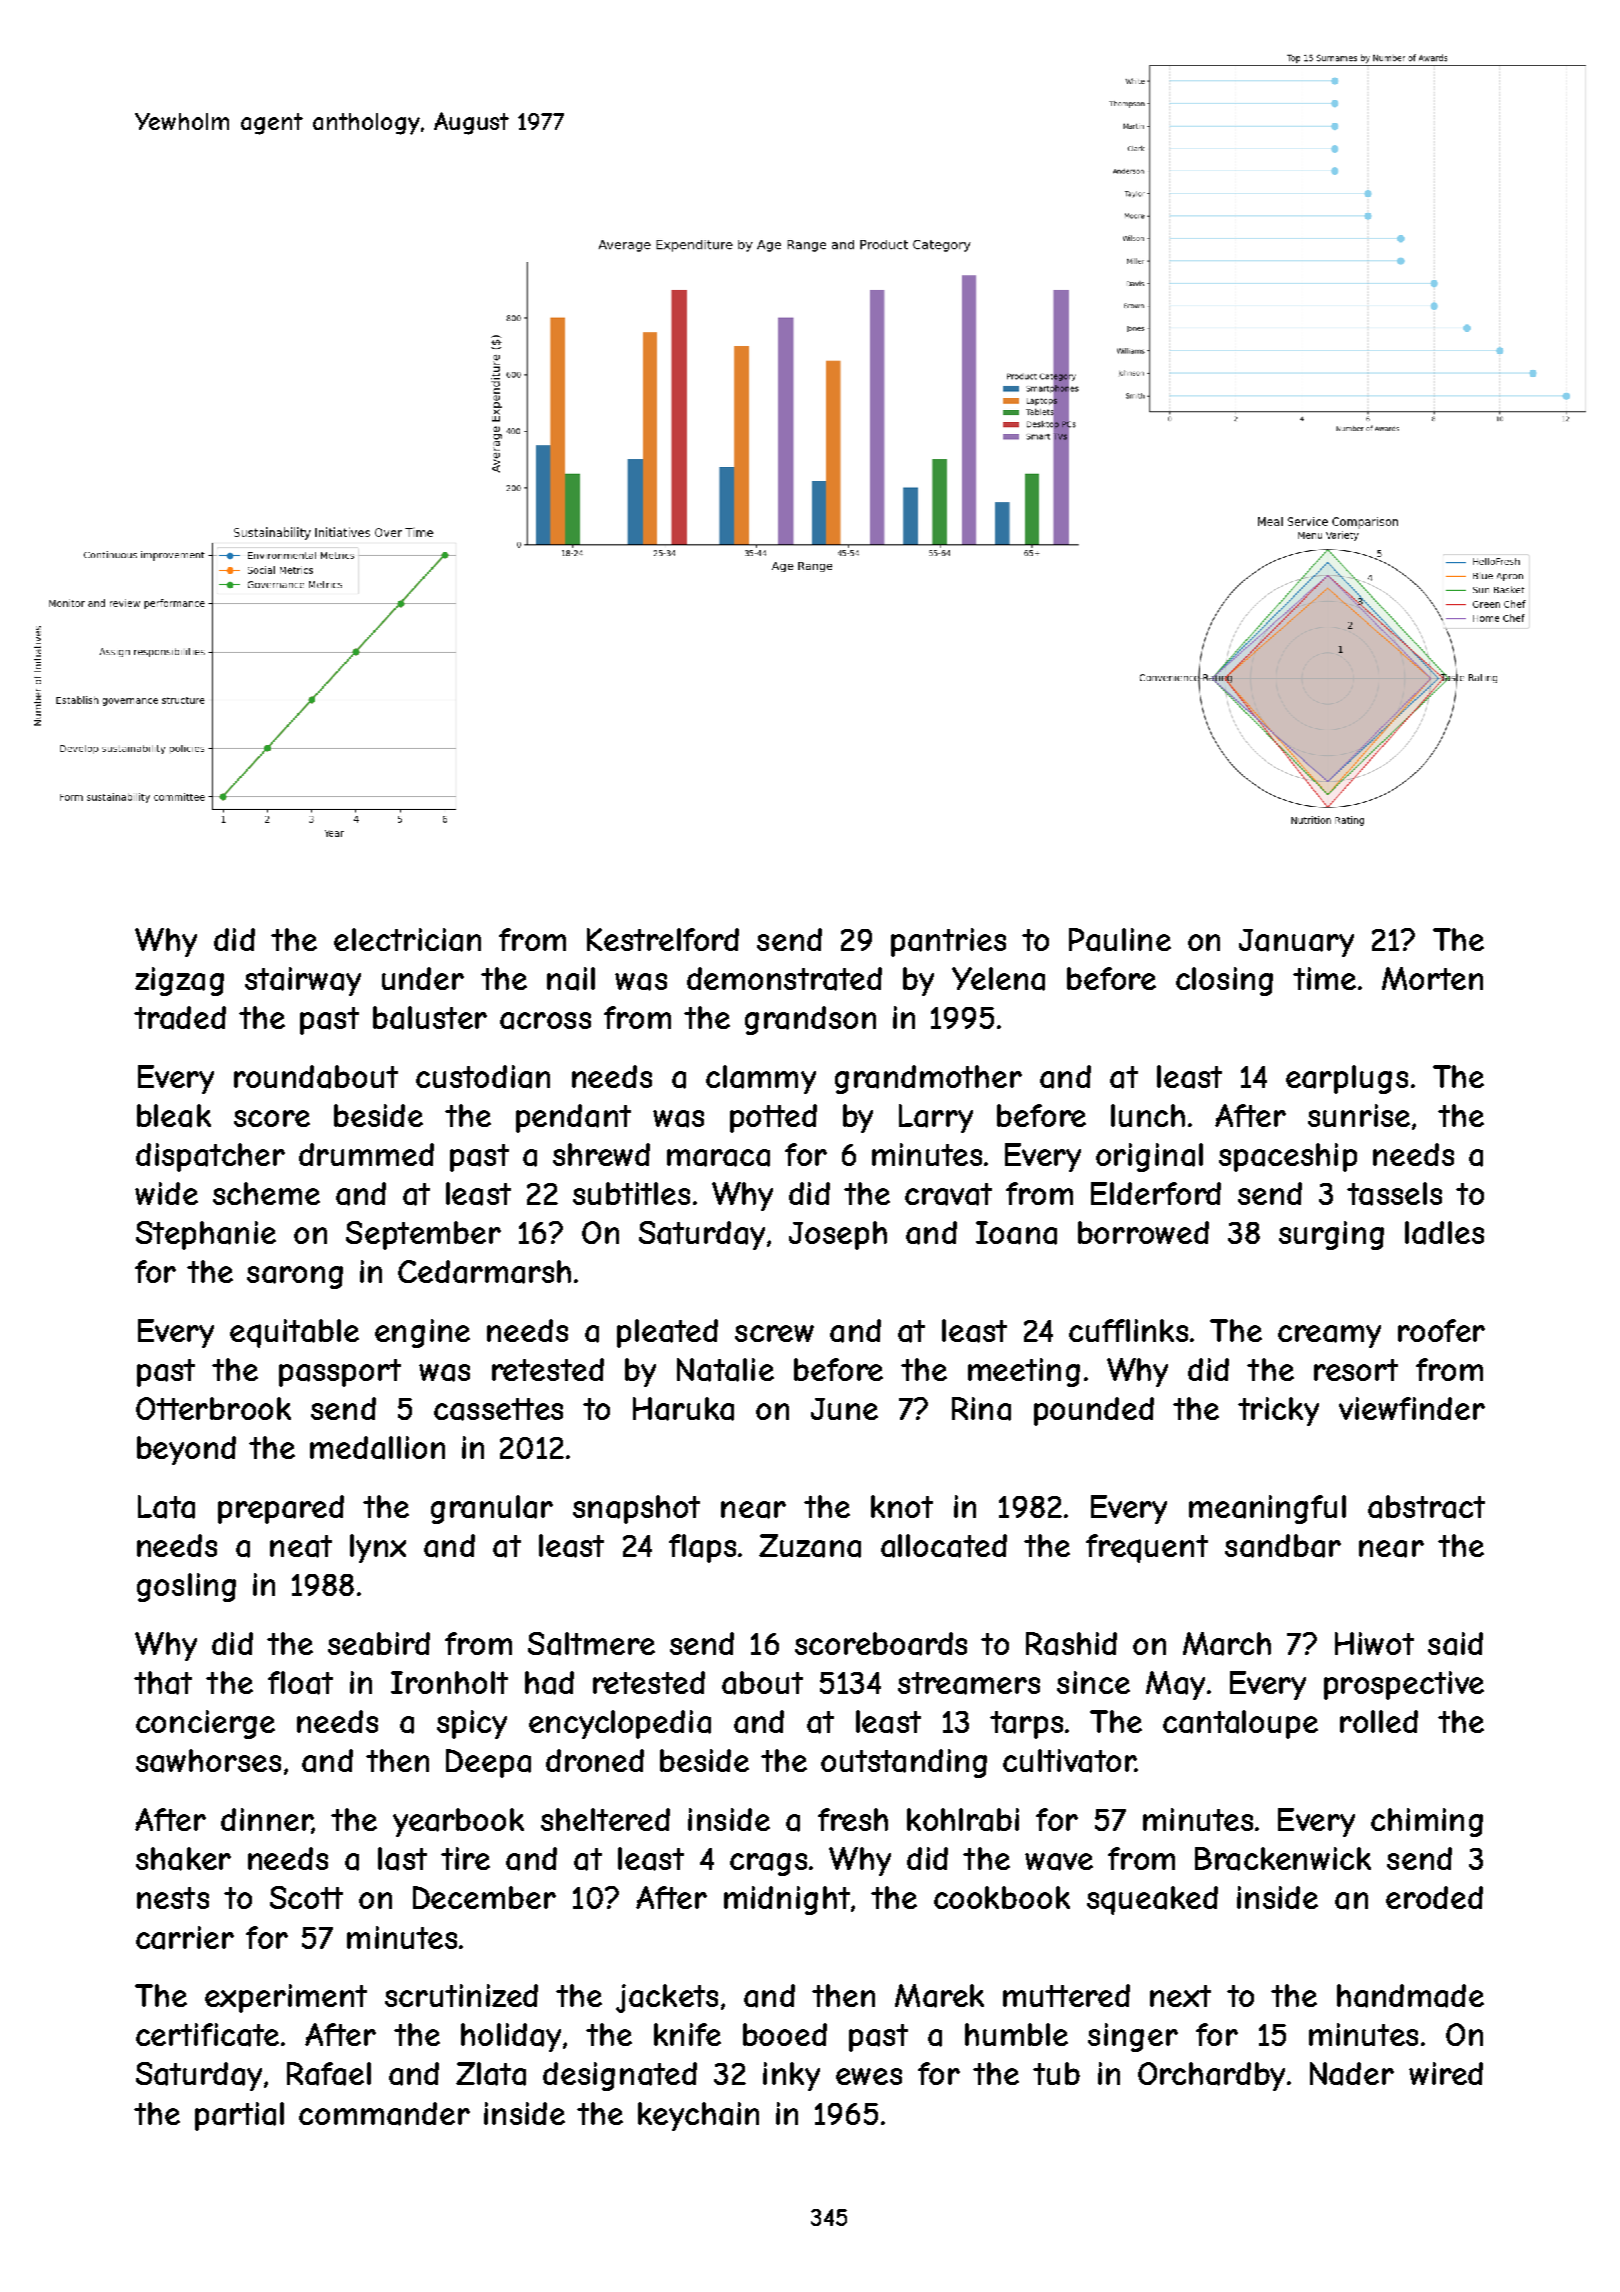 The width and height of the document is (1620, 2292). What do you see at coordinates (1432, 978) in the document?
I see `Morten` at bounding box center [1432, 978].
